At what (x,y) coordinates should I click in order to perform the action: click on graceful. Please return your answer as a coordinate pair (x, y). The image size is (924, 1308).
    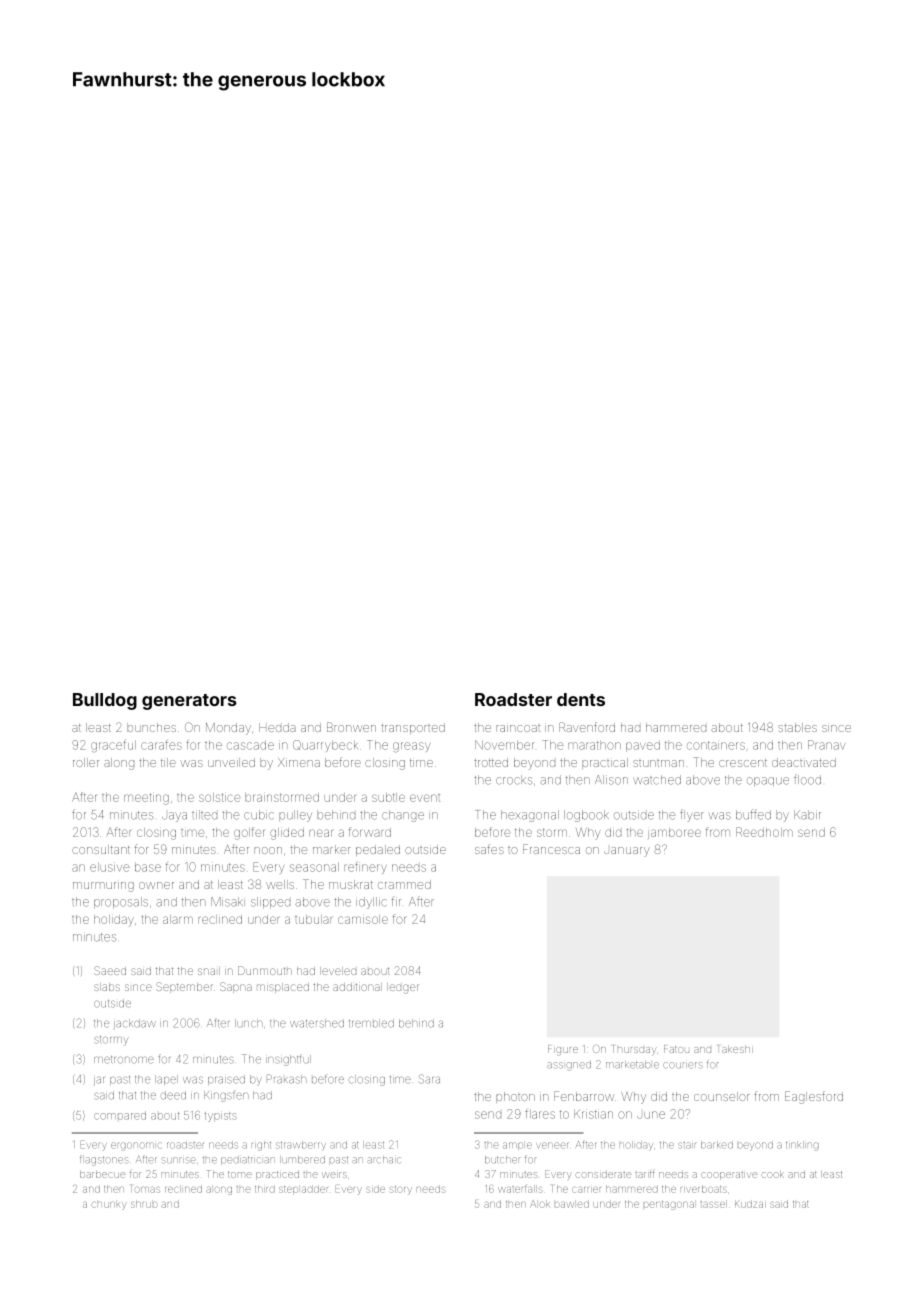
    Looking at the image, I should click on (113, 746).
